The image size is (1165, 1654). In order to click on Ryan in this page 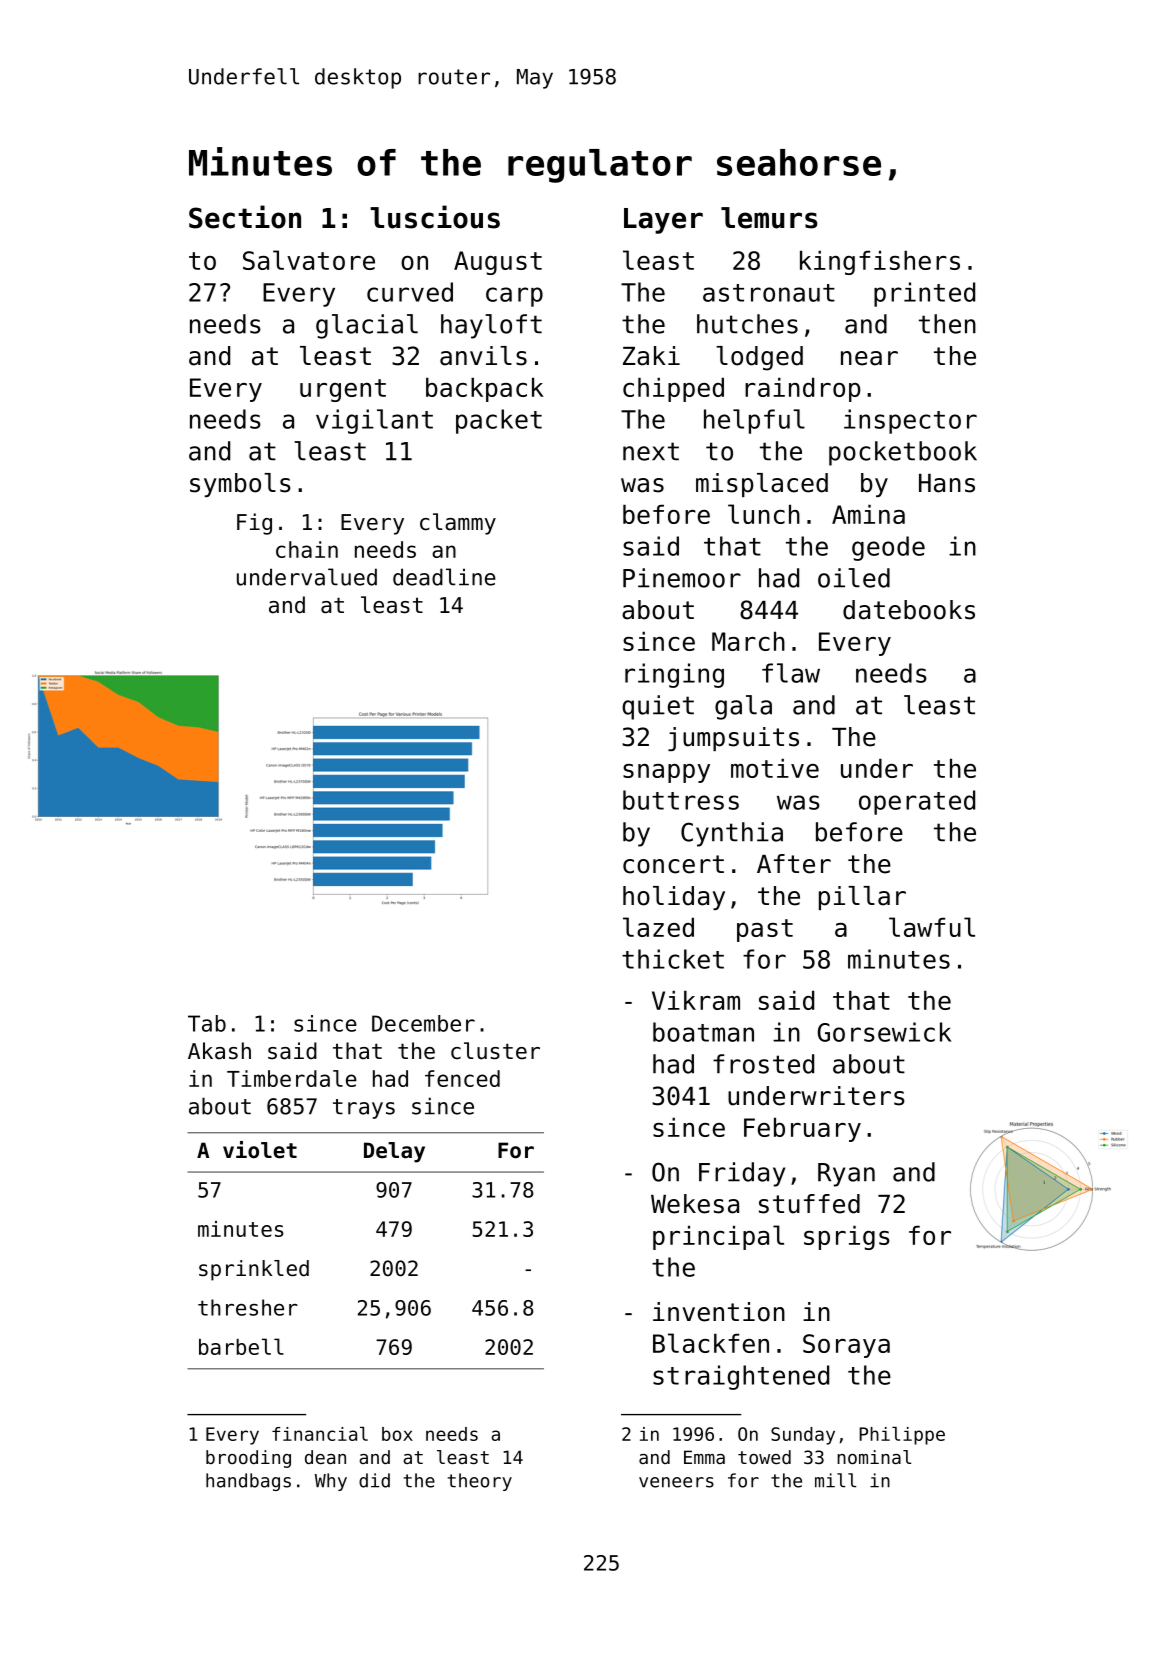, I will do `click(846, 1175)`.
